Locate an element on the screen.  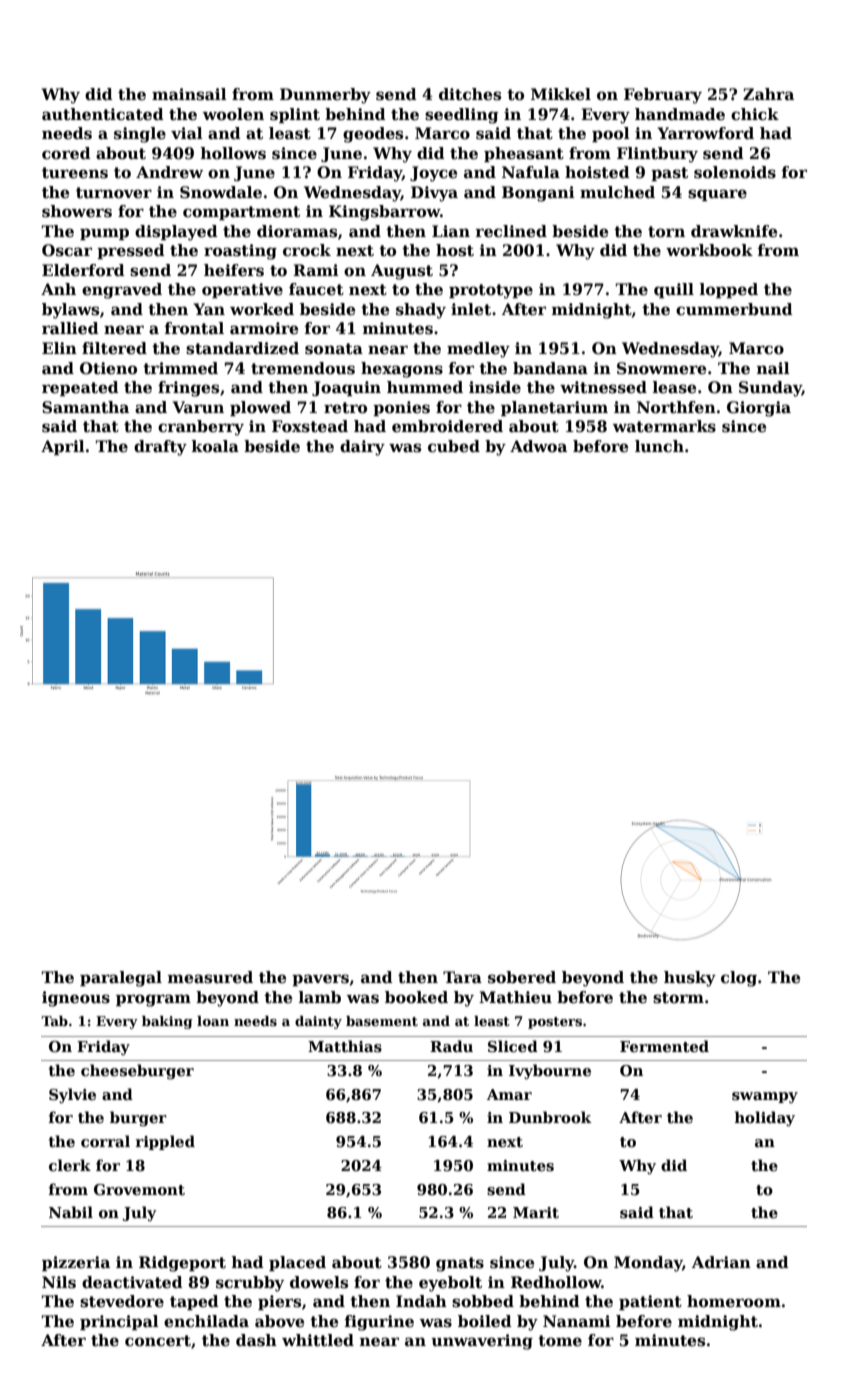
pressed is located at coordinates (131, 251).
